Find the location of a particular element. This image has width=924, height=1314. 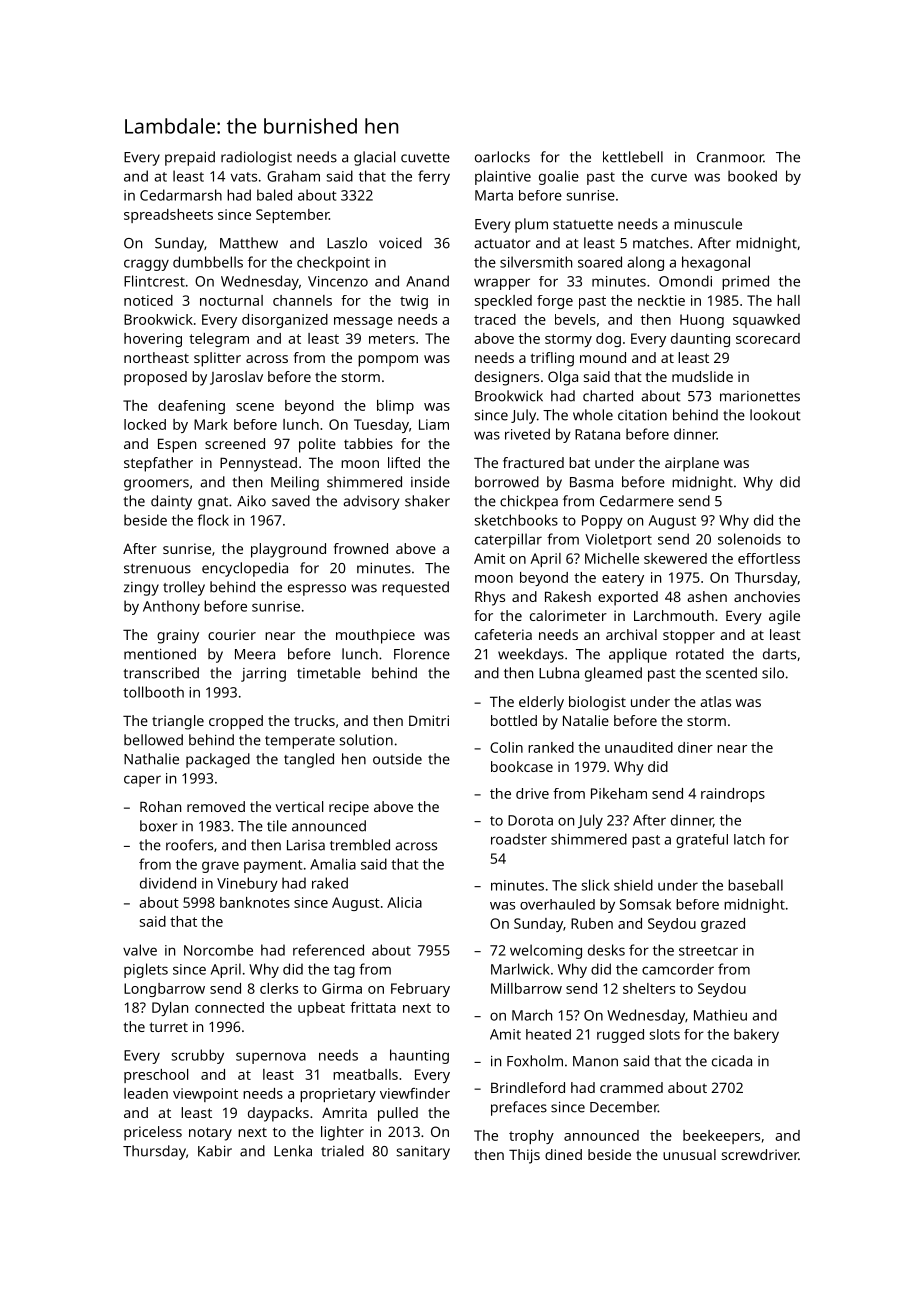

priceless is located at coordinates (153, 1133).
